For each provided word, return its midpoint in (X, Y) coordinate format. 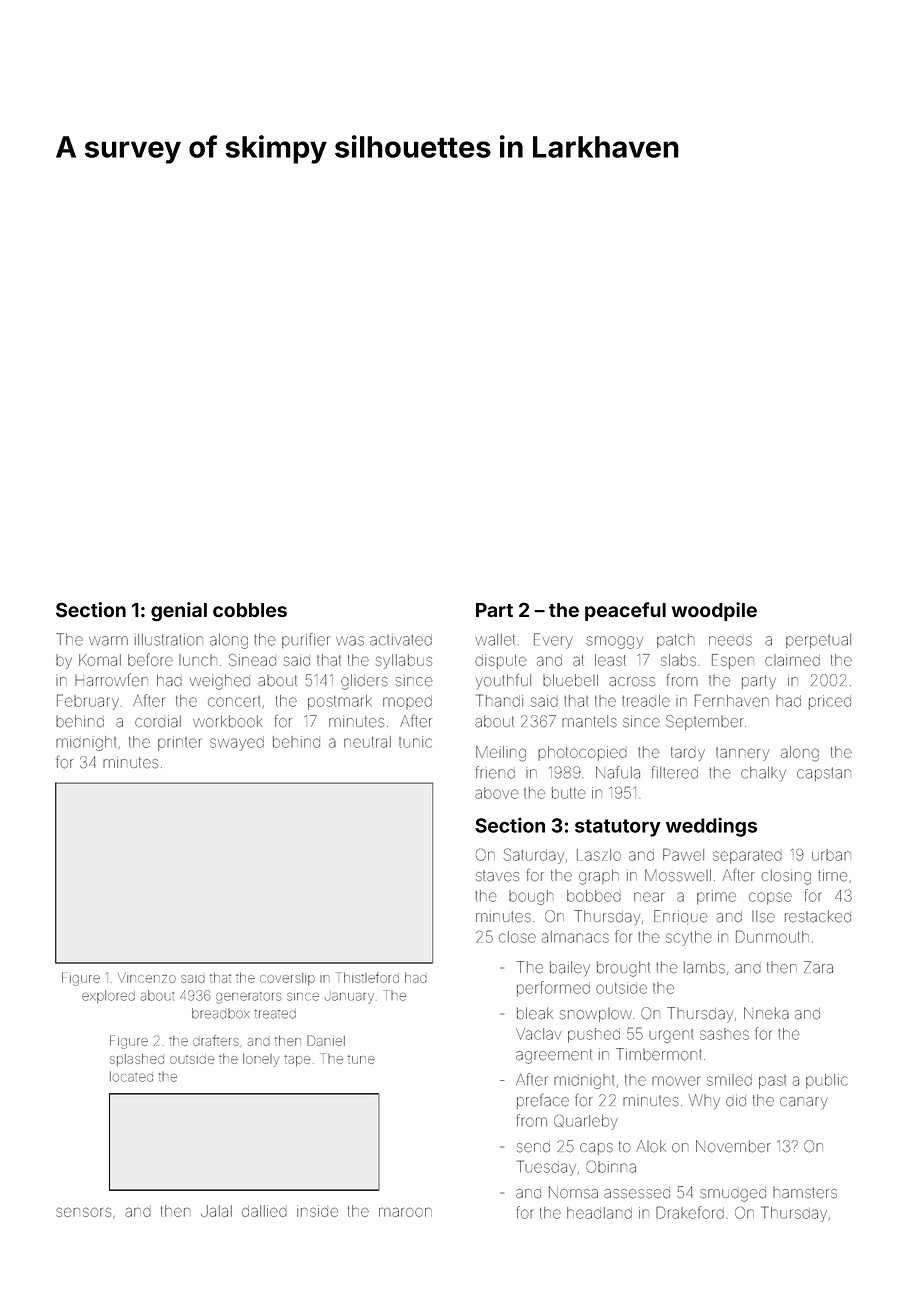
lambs (704, 967)
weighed (220, 682)
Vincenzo (147, 978)
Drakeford (690, 1212)
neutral (367, 742)
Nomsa (573, 1192)
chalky (763, 774)
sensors (83, 1212)
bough (531, 897)
